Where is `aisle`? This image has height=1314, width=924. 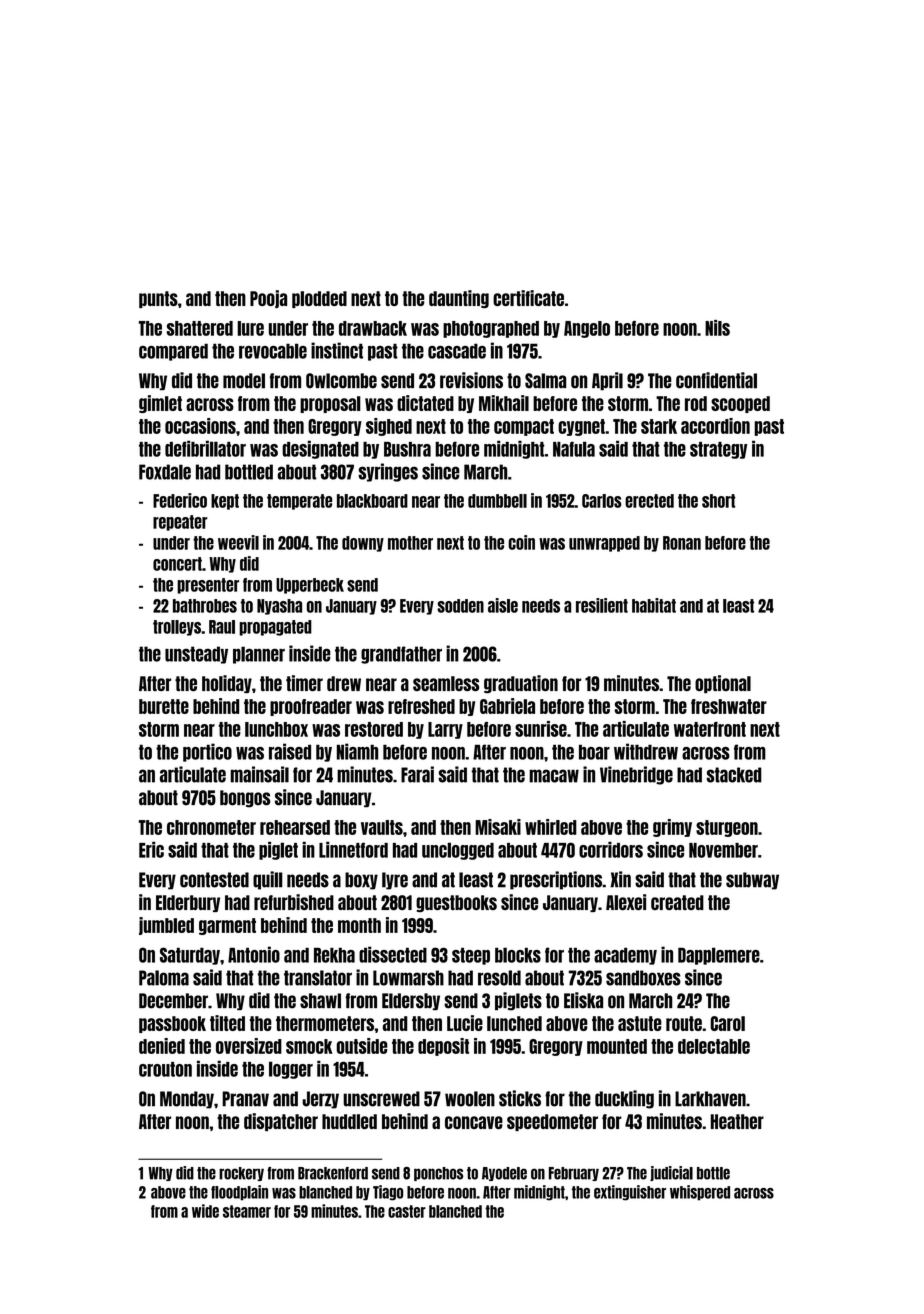 aisle is located at coordinates (503, 605).
